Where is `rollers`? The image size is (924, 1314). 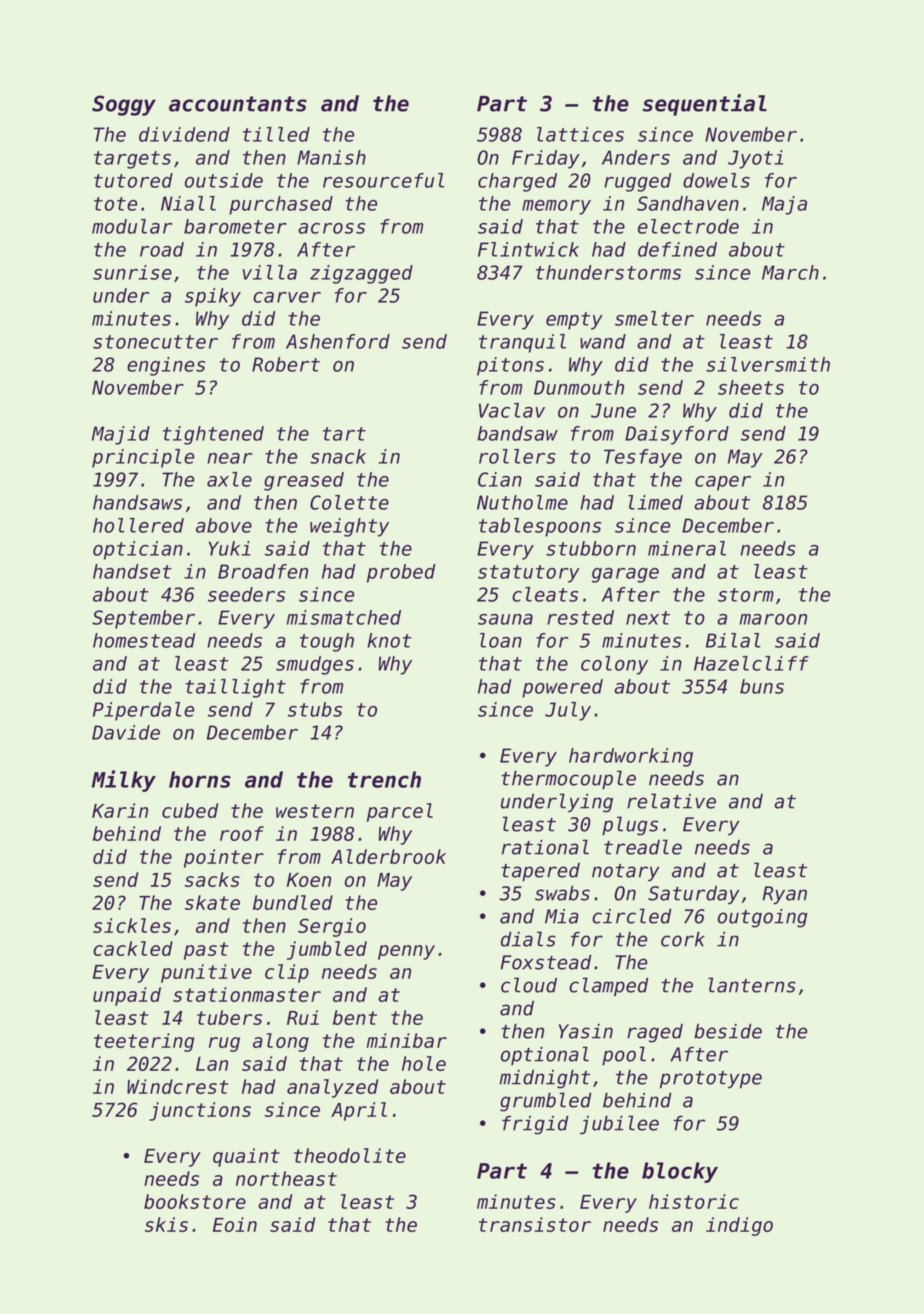 rollers is located at coordinates (517, 456).
